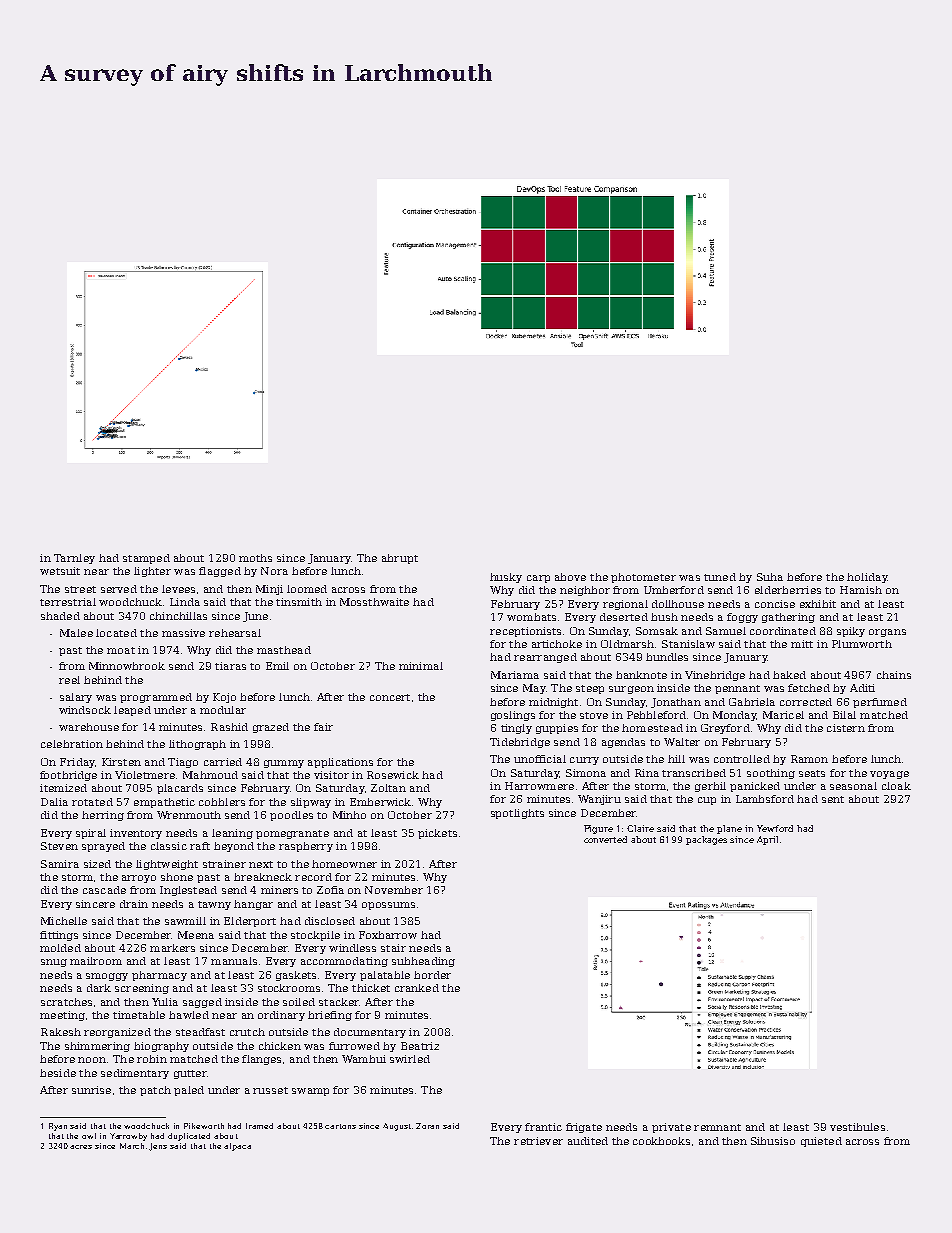 The width and height of the screenshot is (952, 1233). Describe the element at coordinates (585, 591) in the screenshot. I see `neighbor` at that location.
